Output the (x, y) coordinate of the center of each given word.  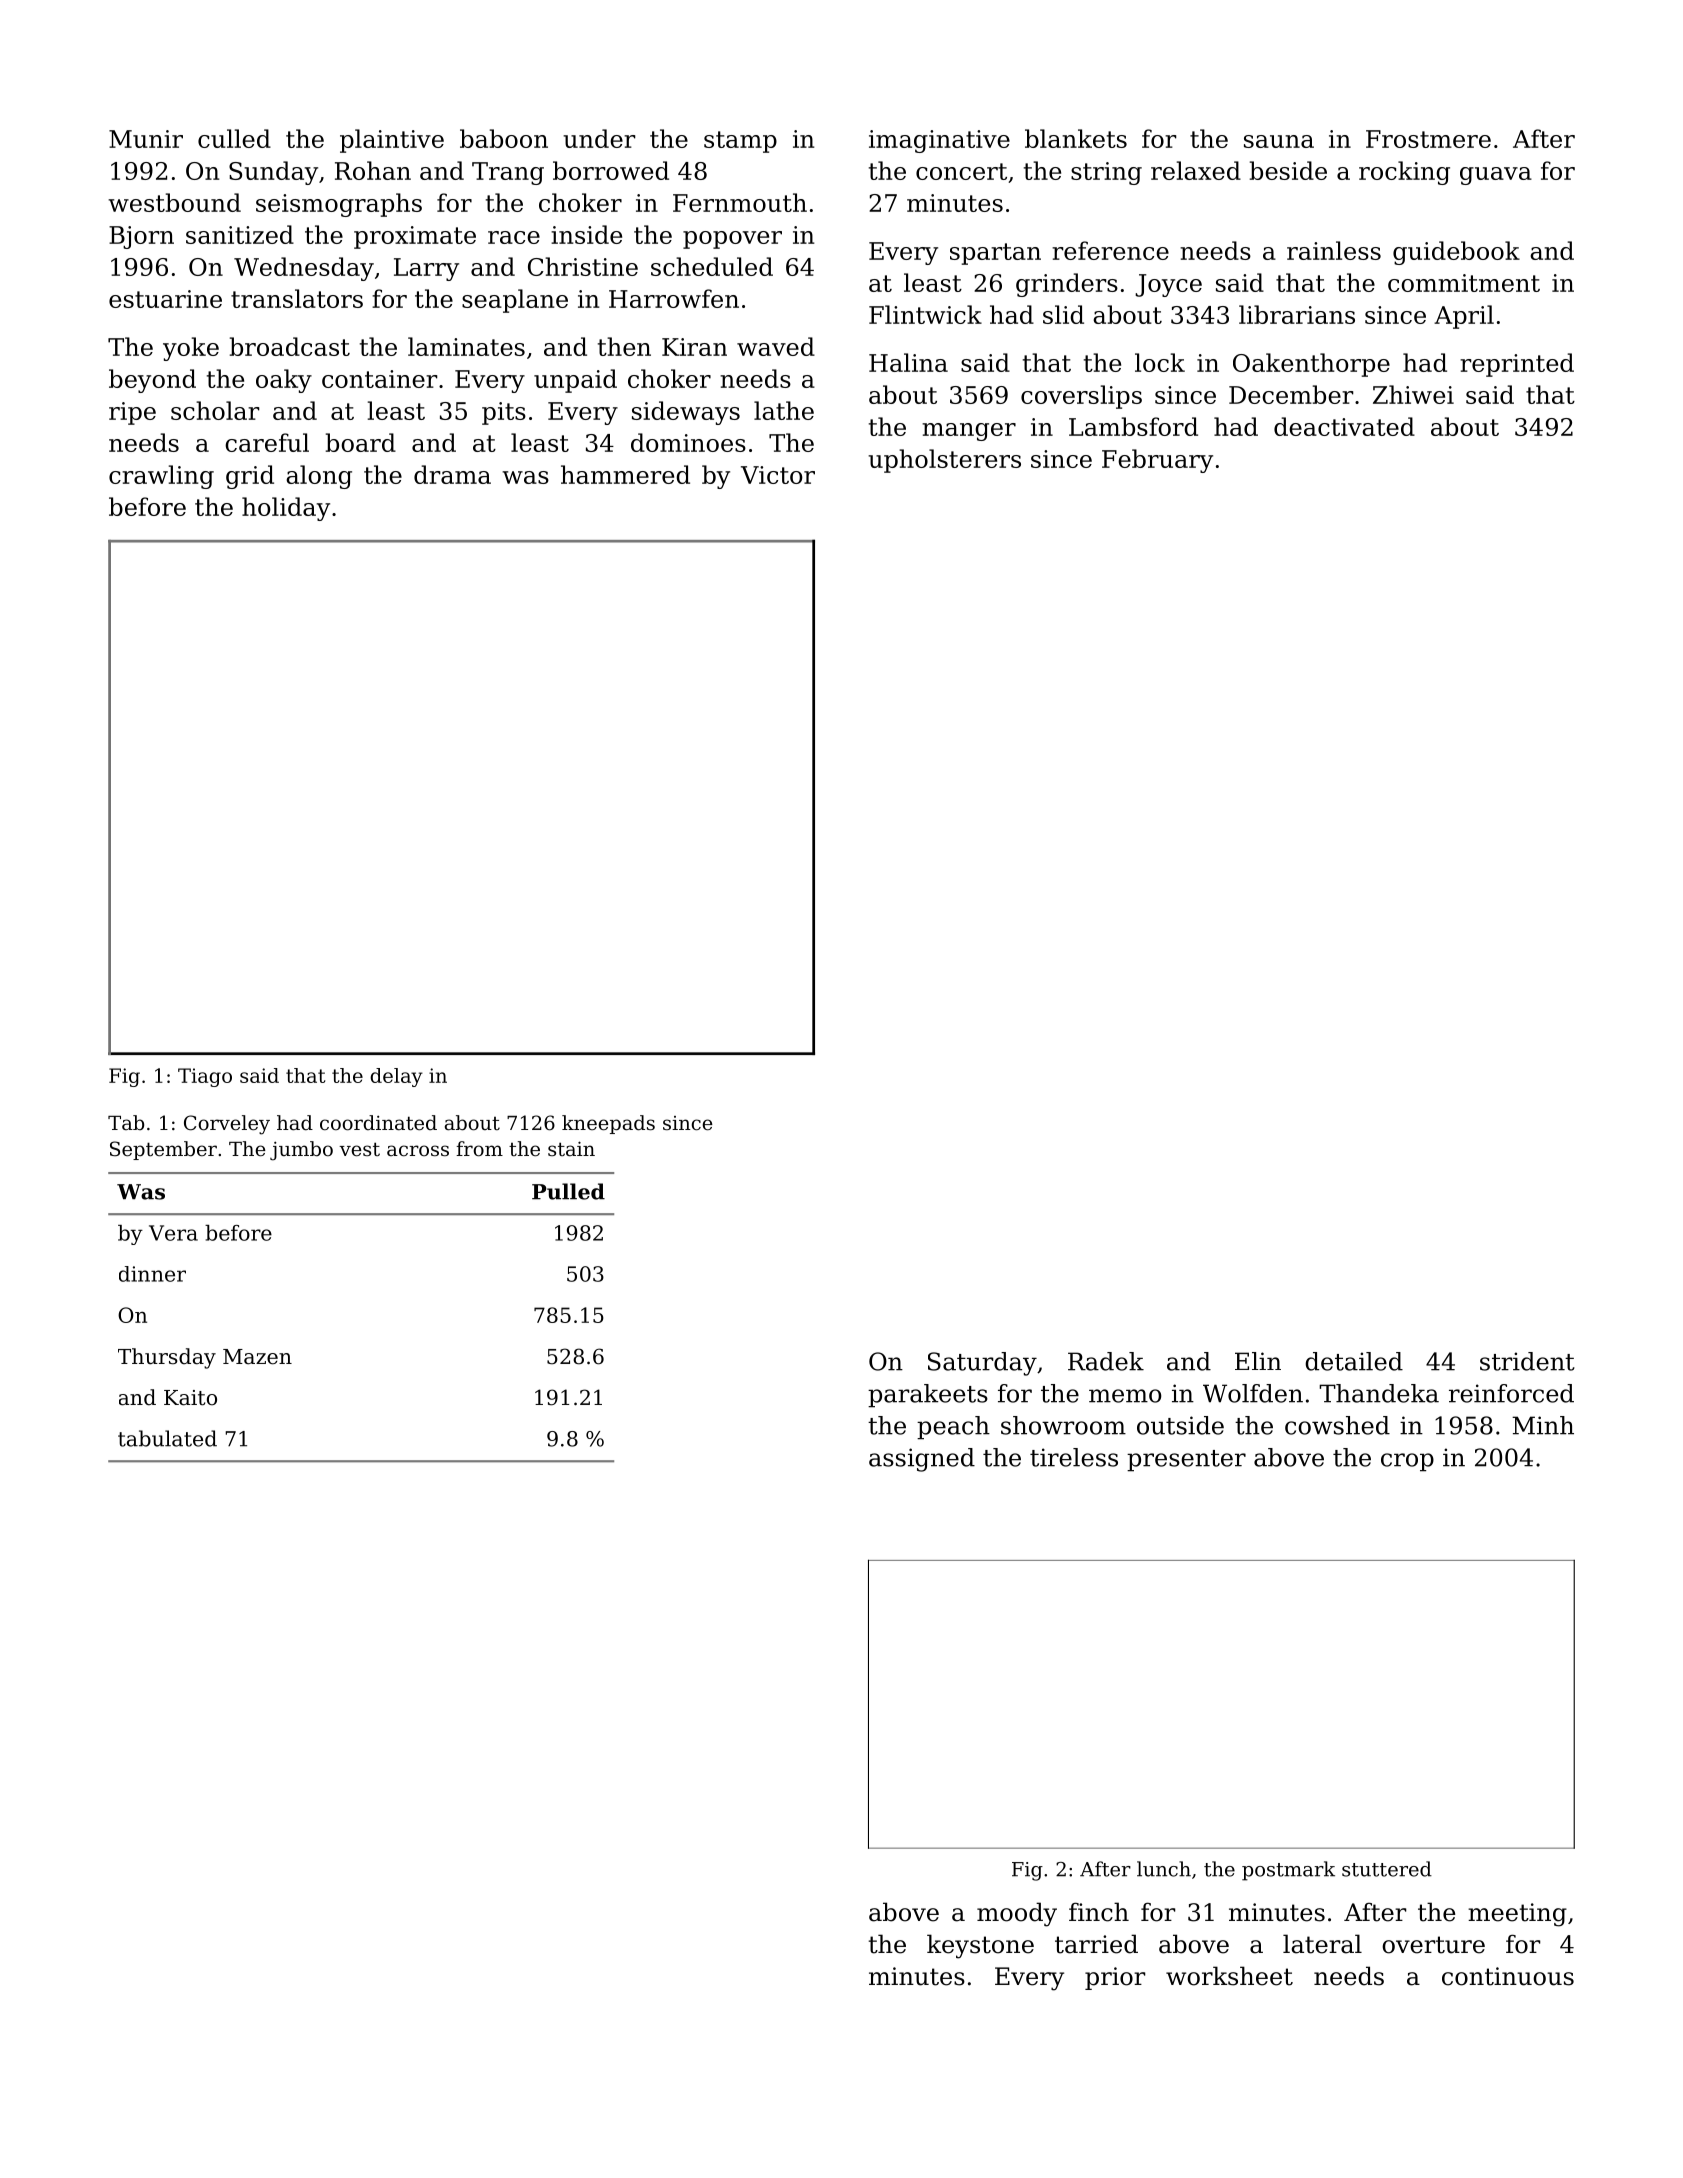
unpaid (575, 381)
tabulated (167, 1438)
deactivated (1344, 426)
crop (1407, 1462)
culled (234, 138)
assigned (922, 1460)
